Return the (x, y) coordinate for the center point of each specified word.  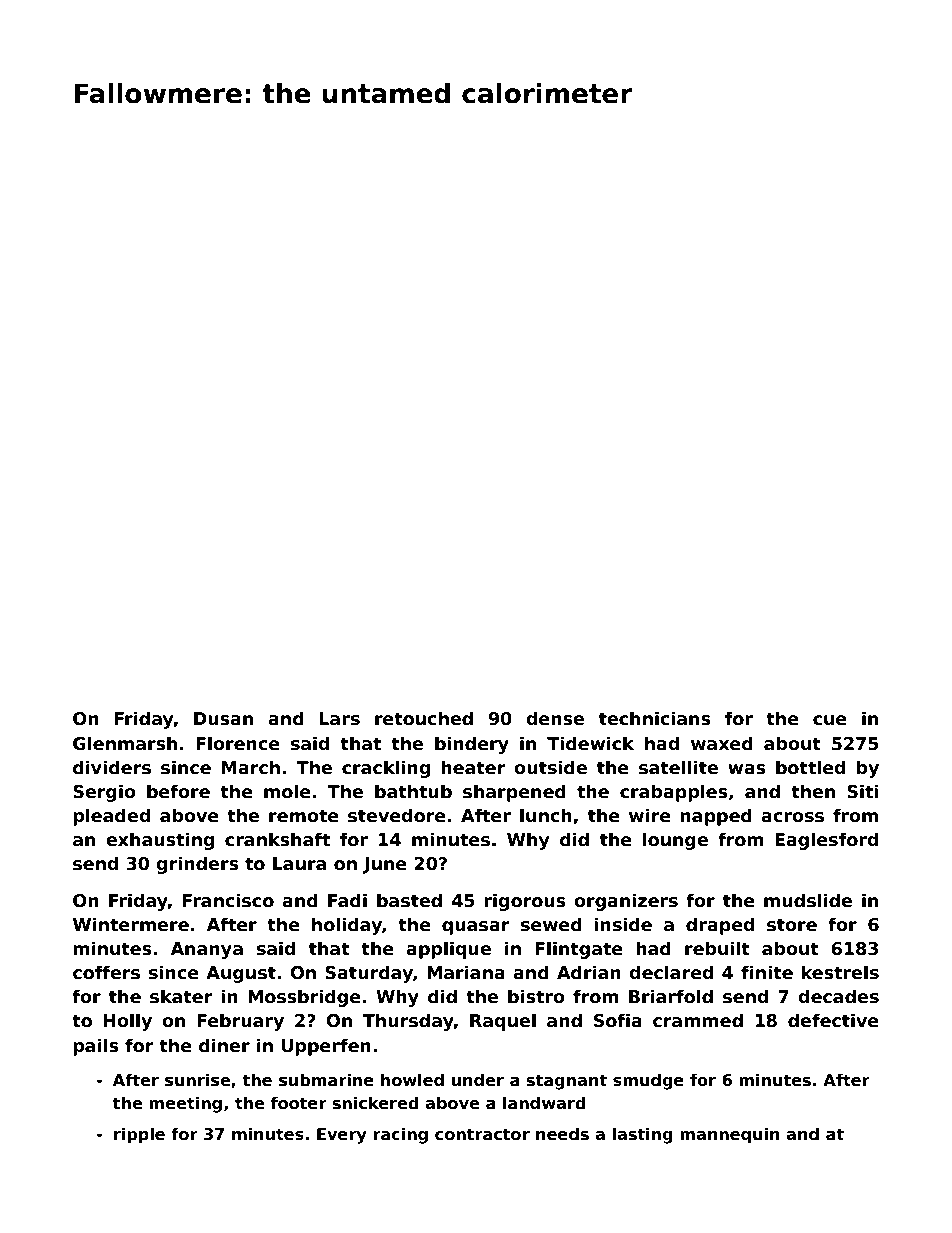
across (792, 817)
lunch (546, 815)
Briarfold (671, 996)
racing (400, 1135)
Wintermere (131, 924)
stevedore (397, 815)
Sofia (618, 1020)
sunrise (197, 1080)
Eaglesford (826, 841)
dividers (112, 767)
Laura (299, 864)
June (385, 865)
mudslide (808, 900)
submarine (326, 1080)
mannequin (730, 1135)
